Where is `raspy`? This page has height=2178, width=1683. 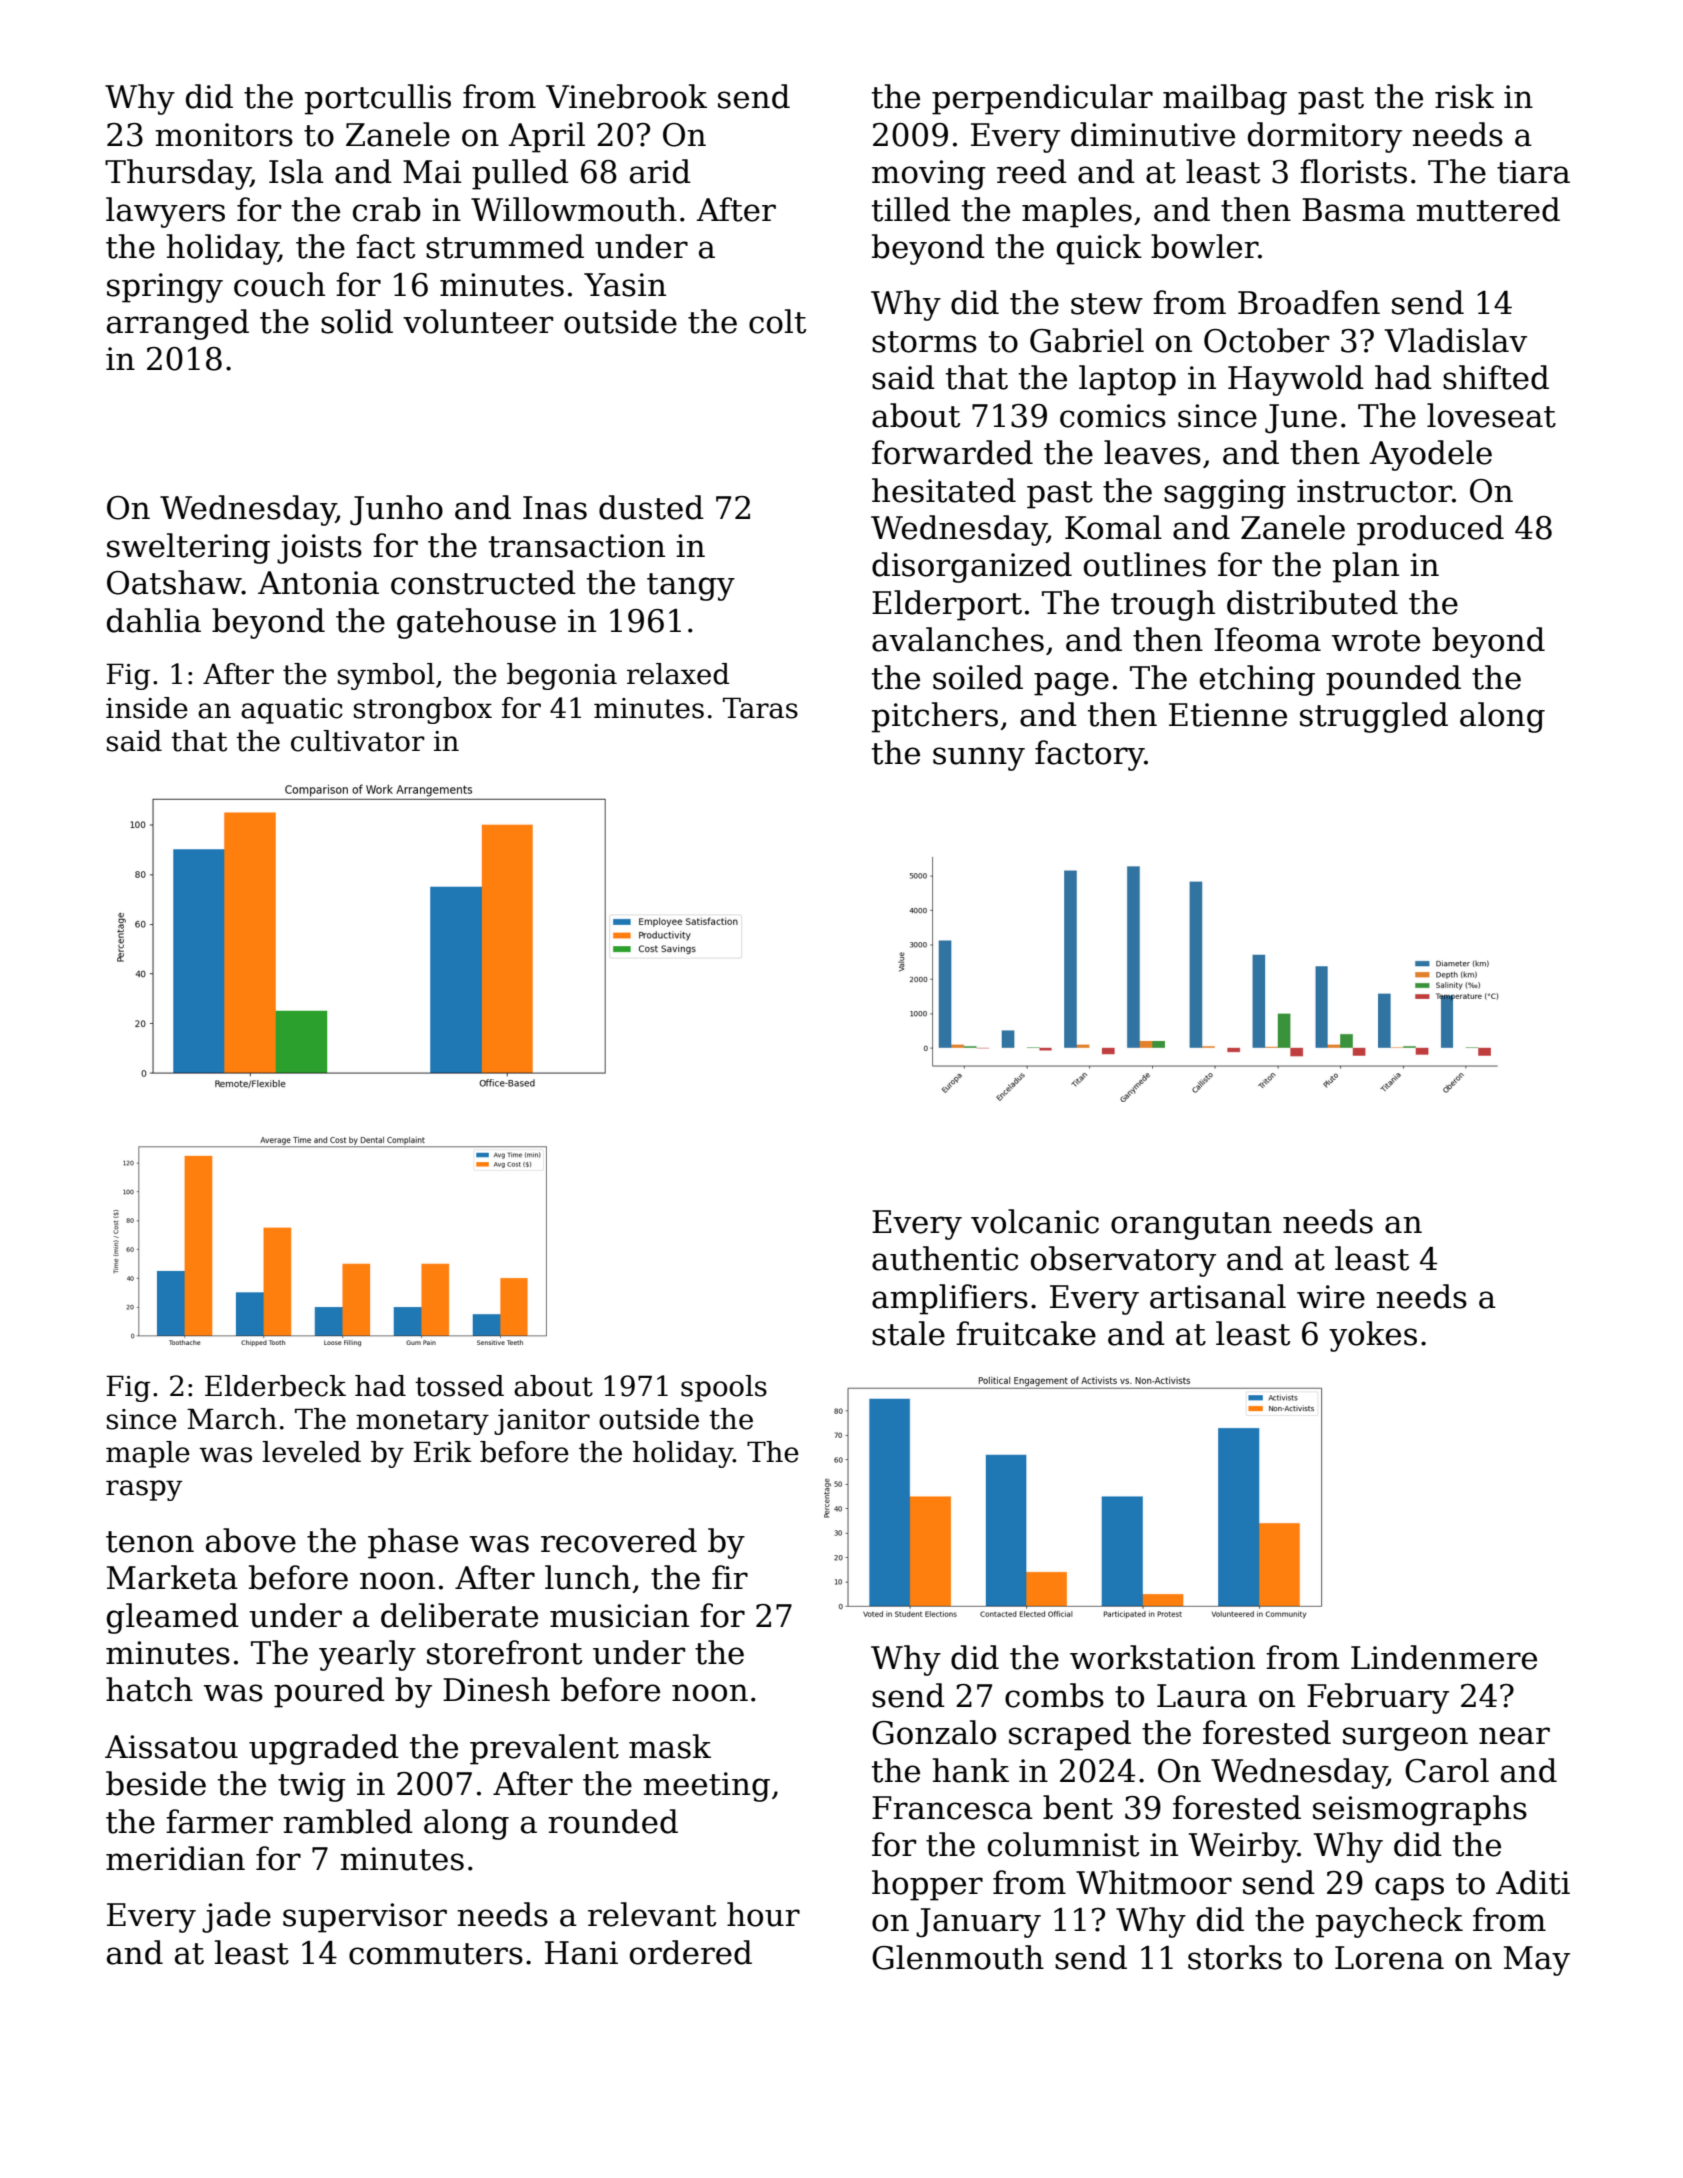
raspy is located at coordinates (144, 1490).
